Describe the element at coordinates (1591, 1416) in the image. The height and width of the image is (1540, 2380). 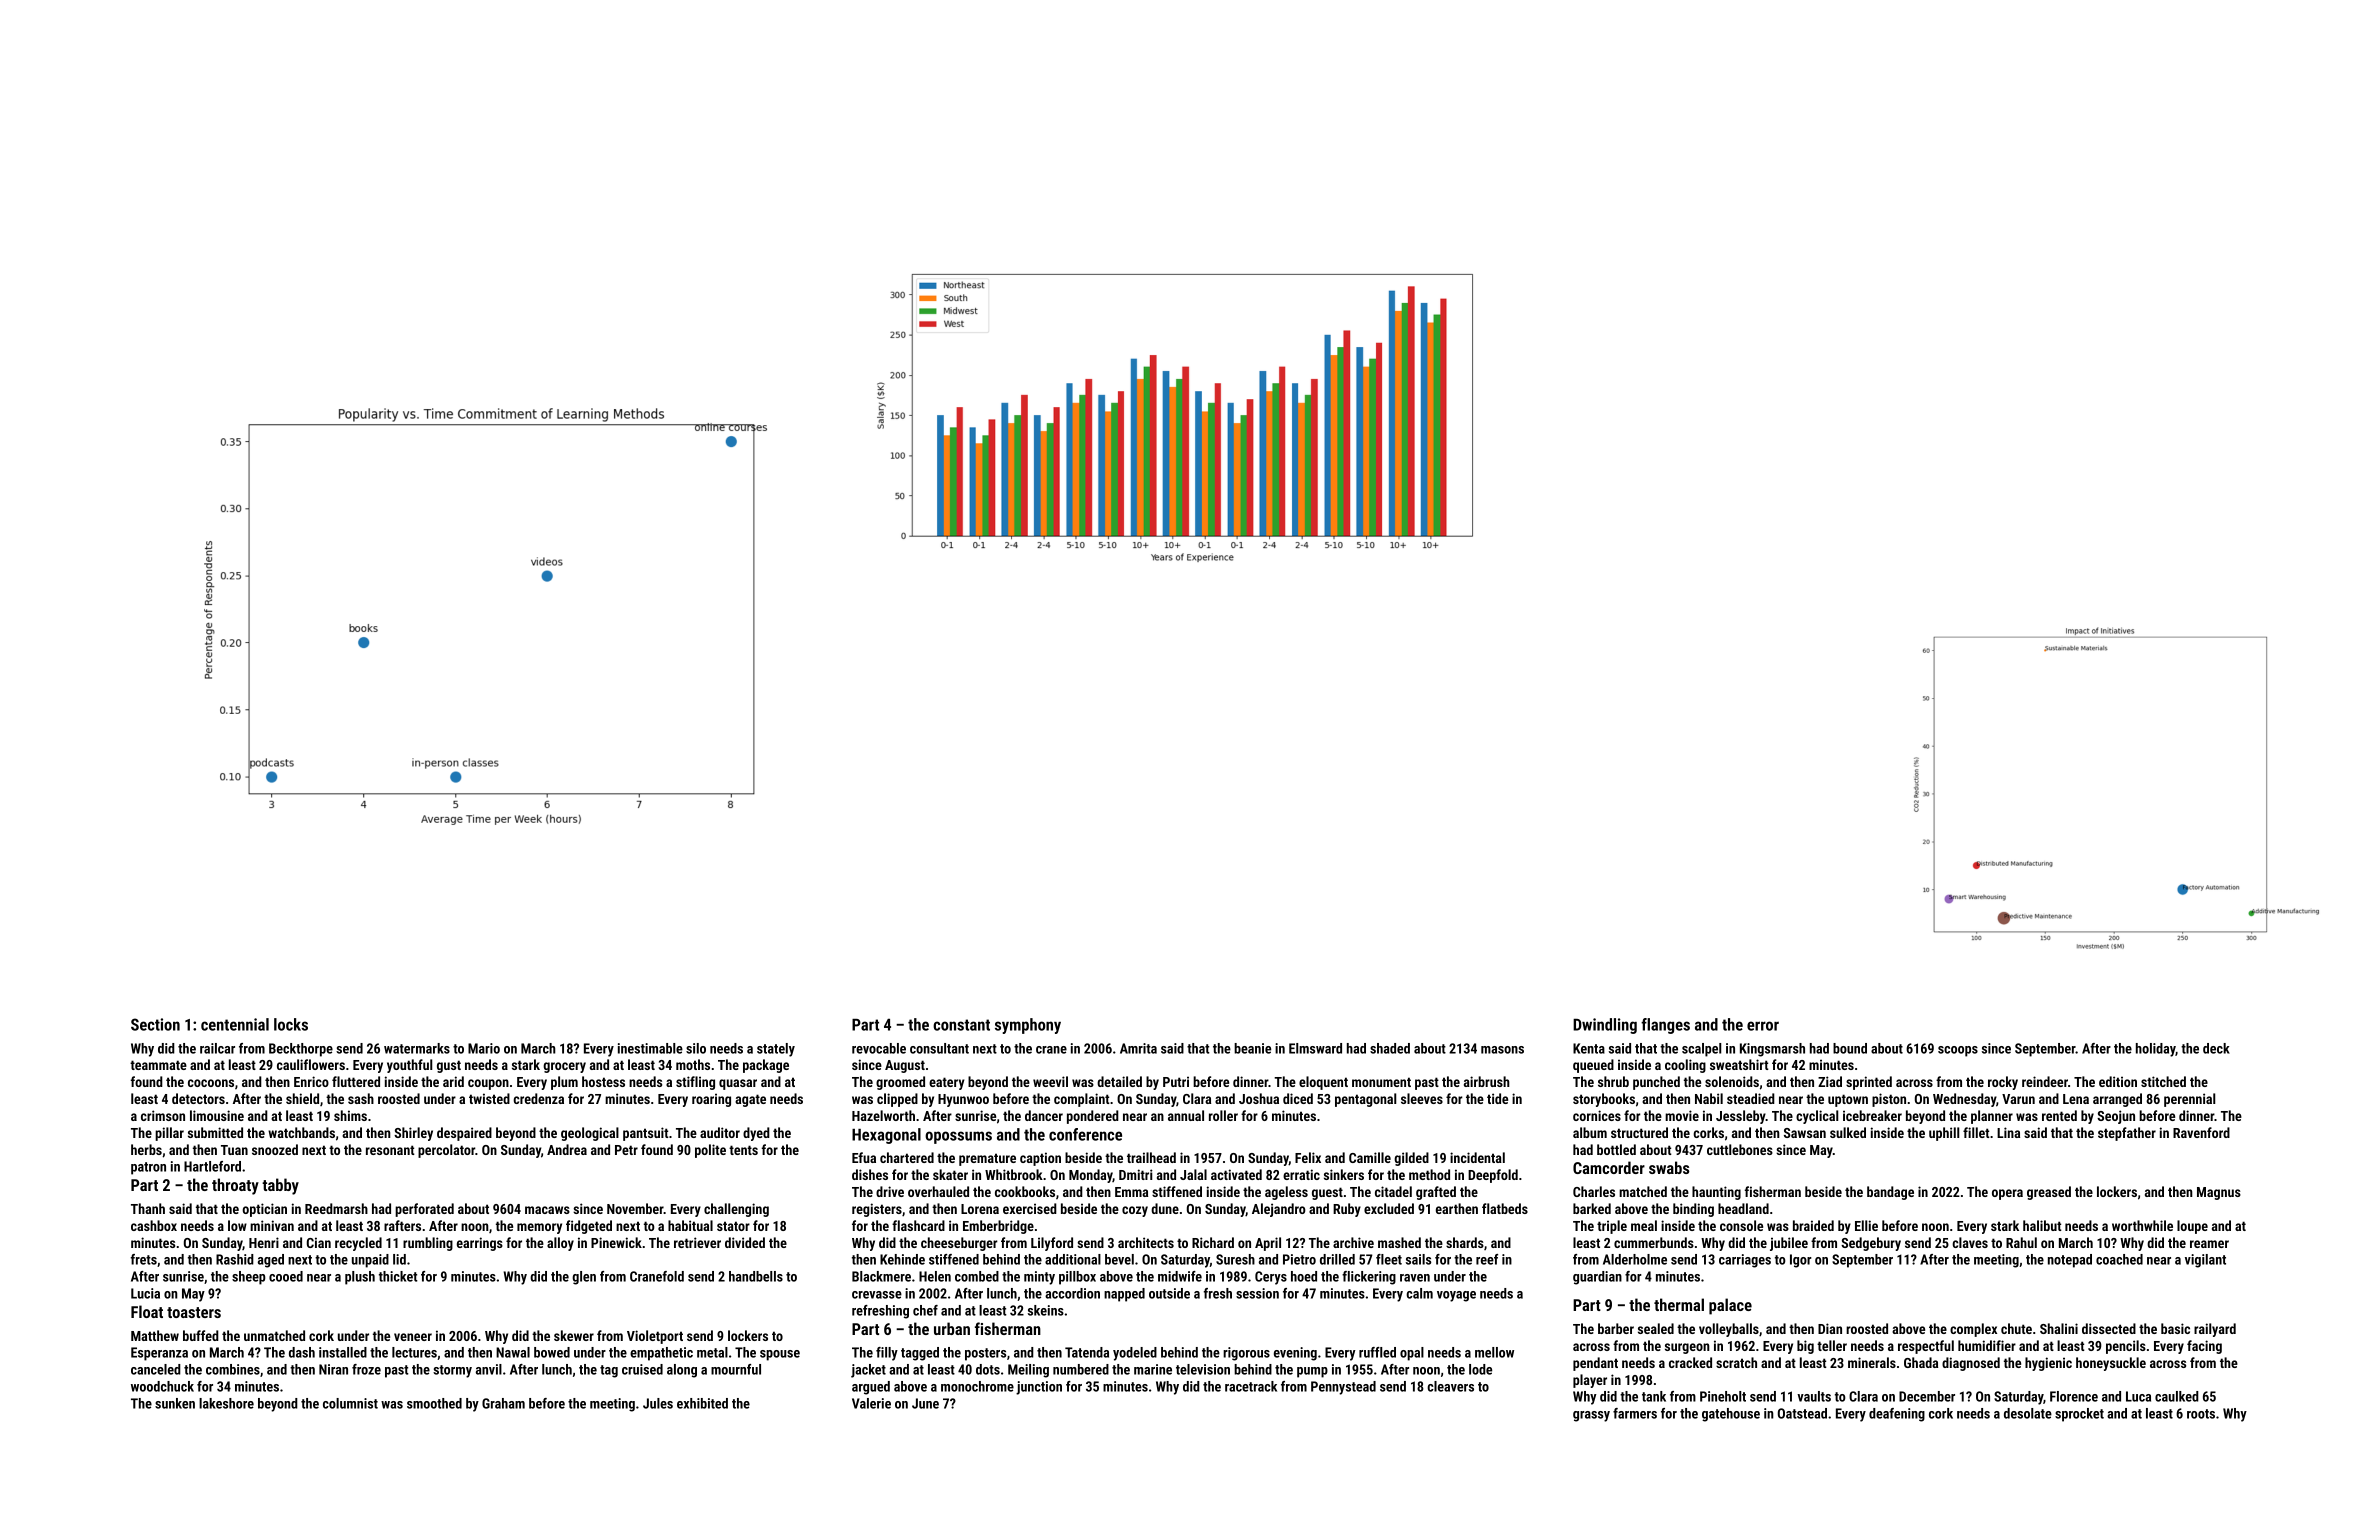
I see `grassy` at that location.
